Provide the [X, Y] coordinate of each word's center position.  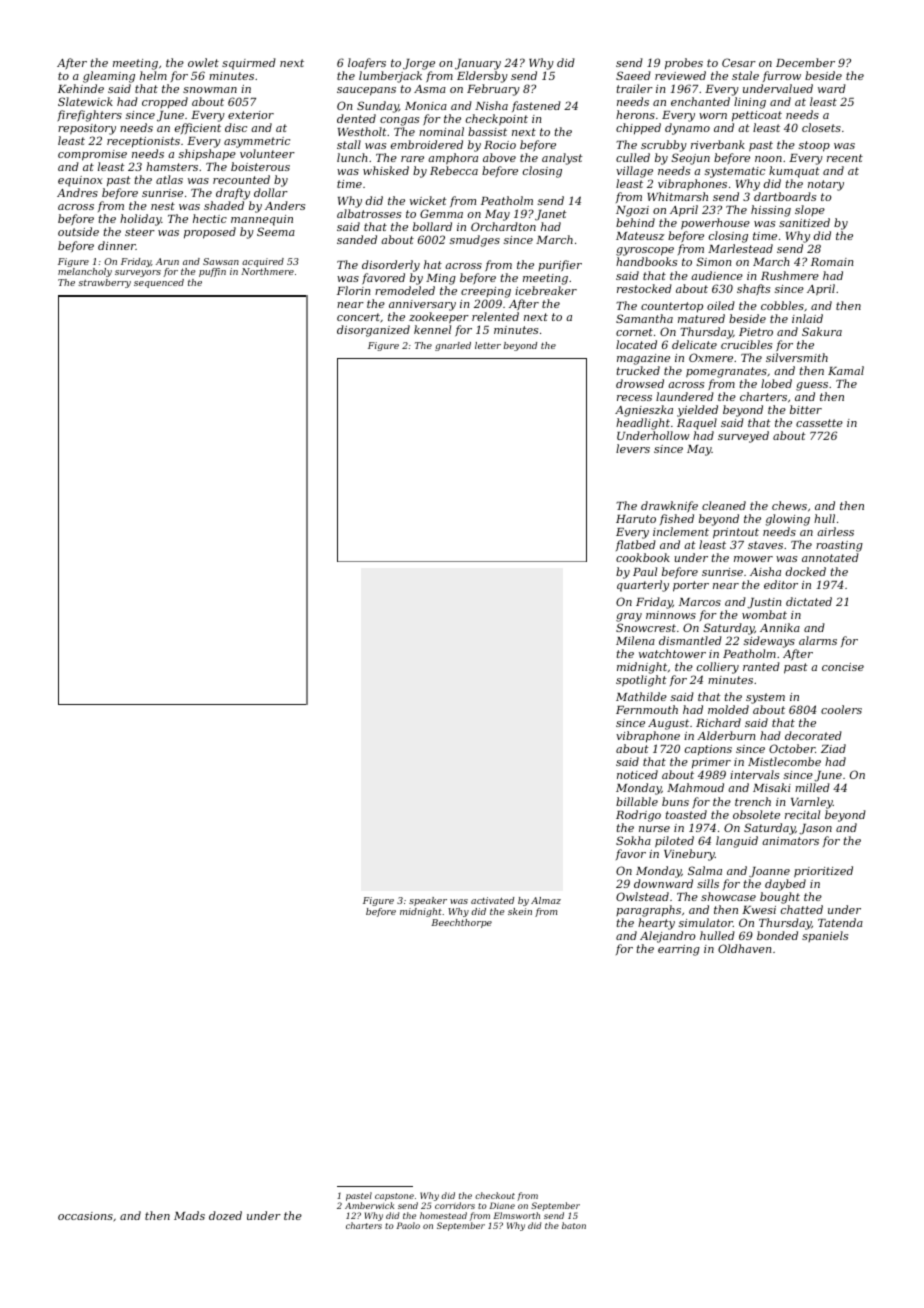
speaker [428, 901]
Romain [832, 262]
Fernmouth [647, 709]
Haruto [636, 519]
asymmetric [257, 142]
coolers [841, 709]
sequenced [159, 283]
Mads [189, 1215]
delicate [694, 344]
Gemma [441, 213]
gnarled [453, 346]
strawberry [104, 283]
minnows [671, 615]
